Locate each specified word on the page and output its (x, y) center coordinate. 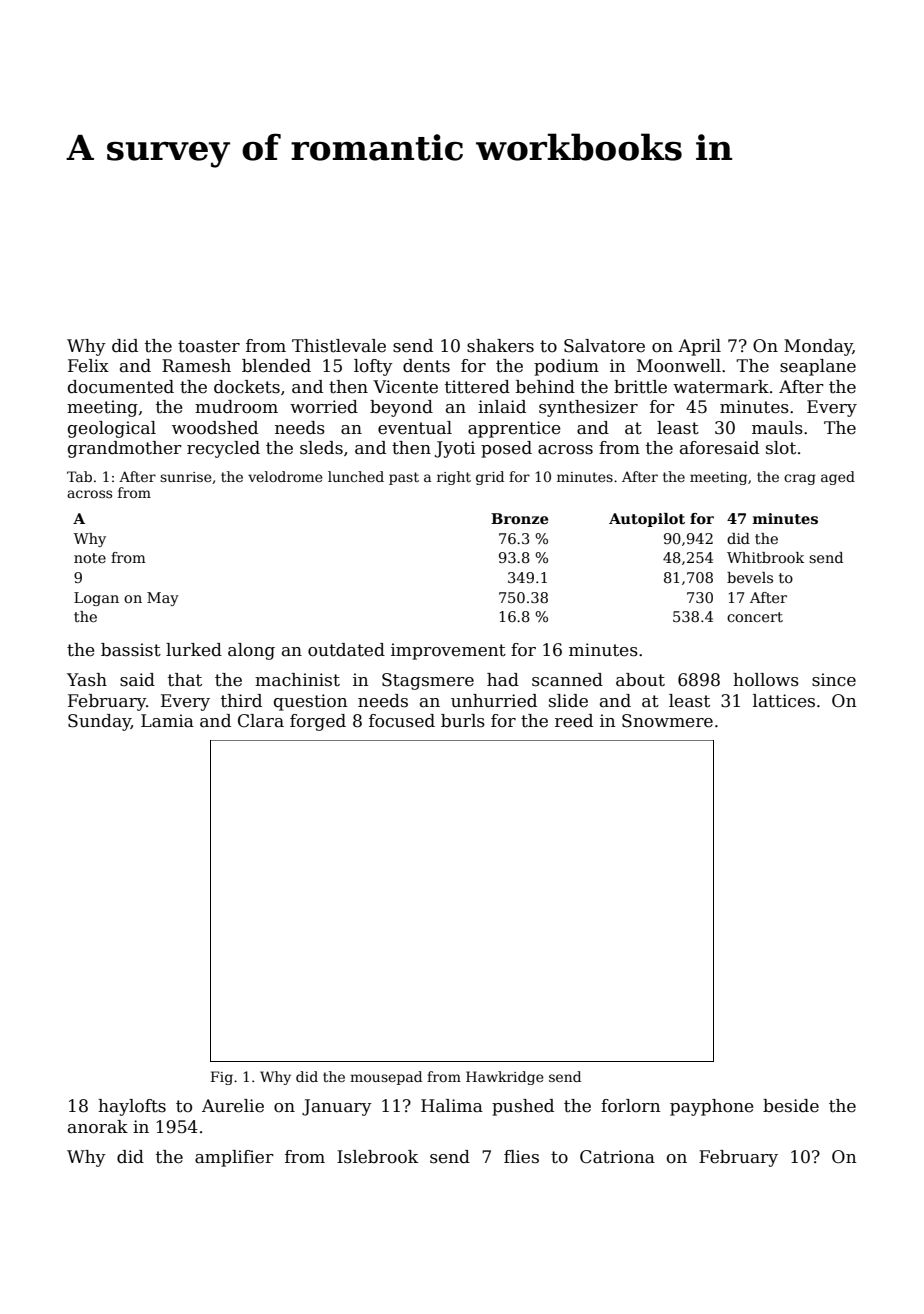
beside (791, 1106)
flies (521, 1157)
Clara (261, 721)
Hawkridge (505, 1078)
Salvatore (604, 346)
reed (574, 721)
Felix (88, 366)
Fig (222, 1078)
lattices (784, 701)
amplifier (234, 1158)
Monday (818, 347)
